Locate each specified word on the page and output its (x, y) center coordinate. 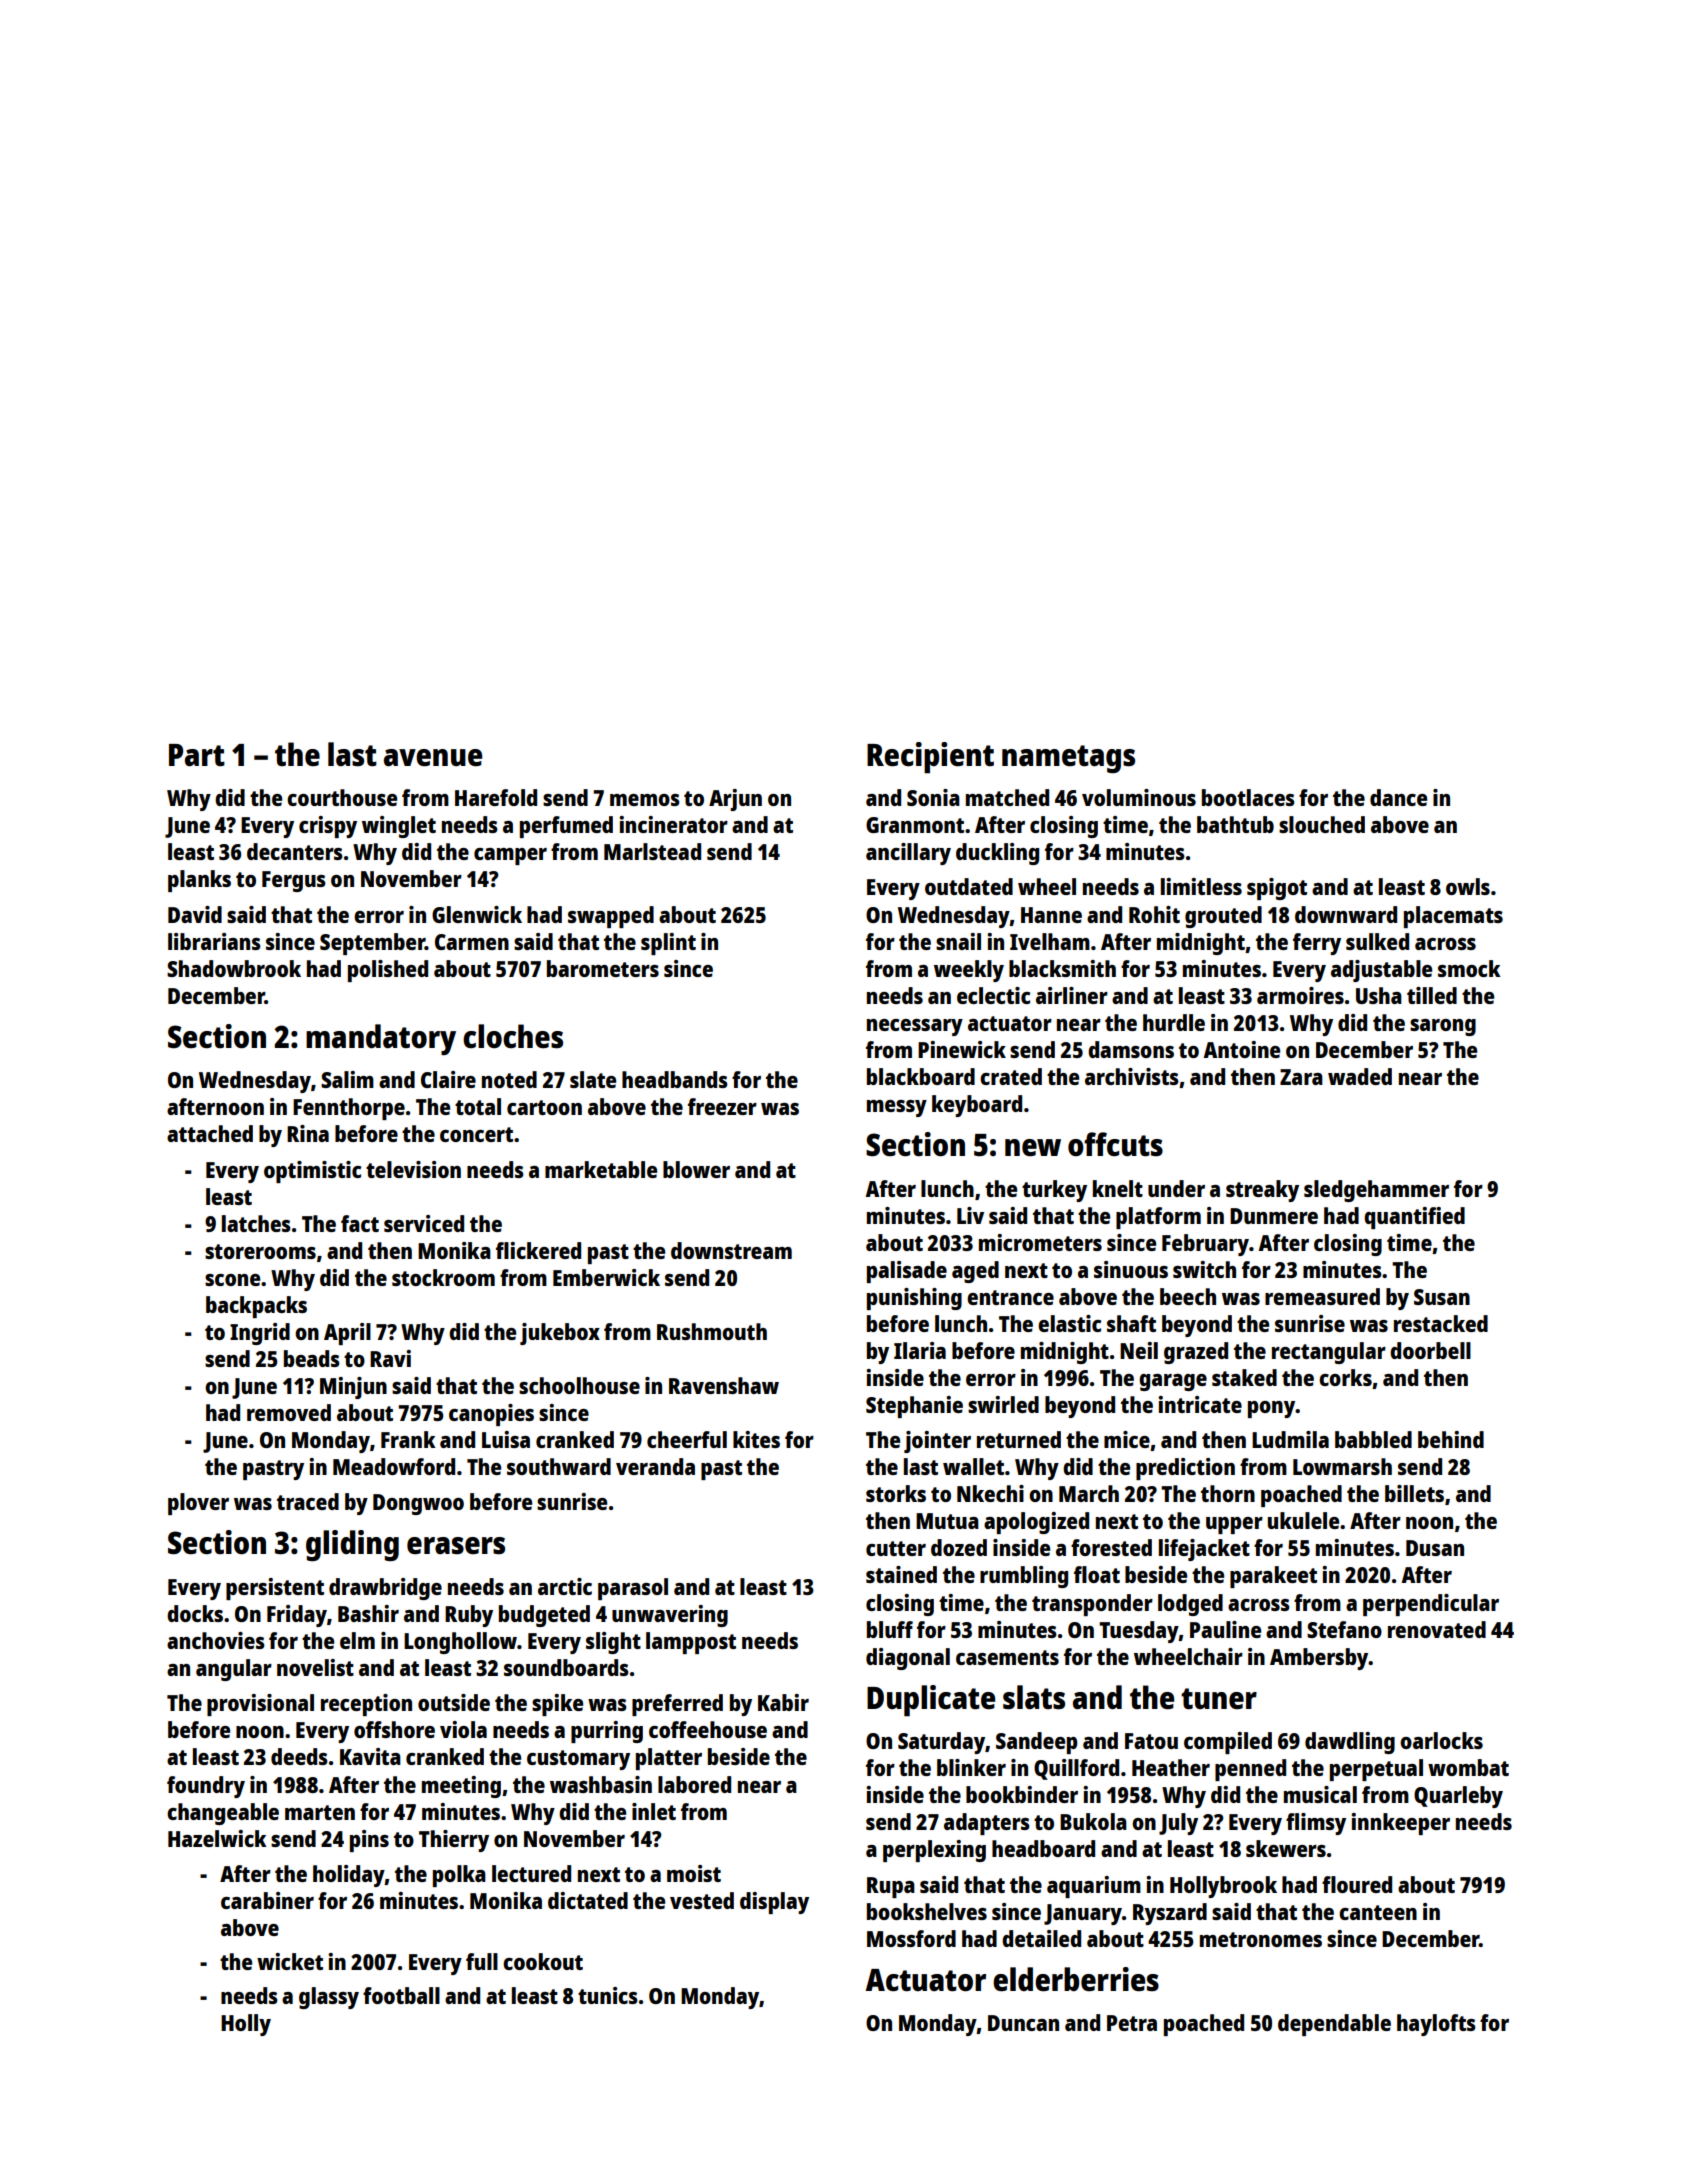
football (401, 1995)
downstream (731, 1250)
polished (388, 971)
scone (232, 1280)
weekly (969, 971)
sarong (1443, 1027)
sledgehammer (1376, 1191)
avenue (433, 757)
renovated (1437, 1629)
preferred (677, 1705)
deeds (299, 1756)
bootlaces (1248, 797)
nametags (1068, 759)
